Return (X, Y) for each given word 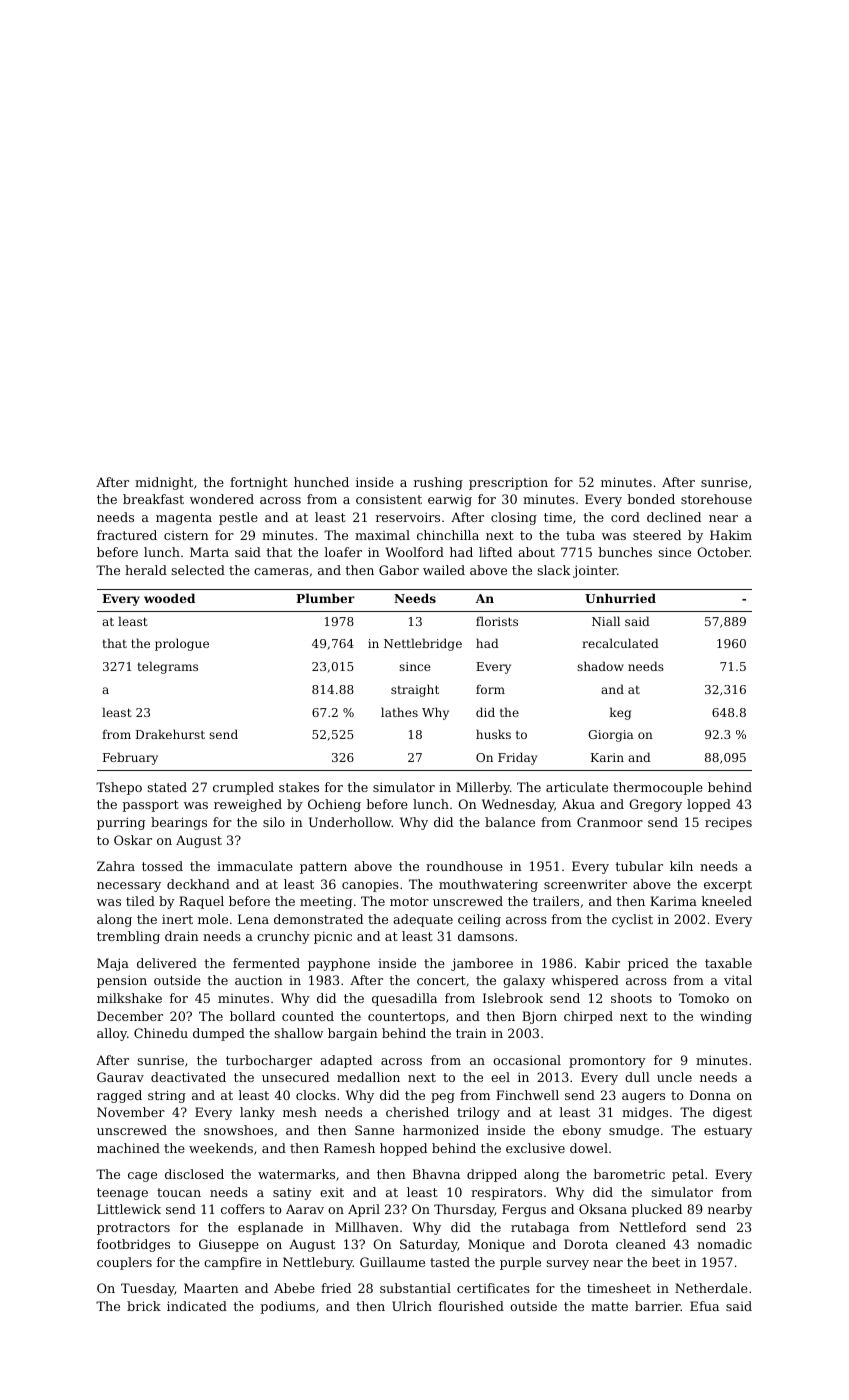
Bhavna (436, 1174)
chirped (588, 1017)
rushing (438, 483)
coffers (243, 1209)
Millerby (483, 788)
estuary (728, 1132)
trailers (556, 901)
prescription (508, 483)
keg (620, 713)
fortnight (259, 483)
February (130, 758)
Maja (113, 964)
